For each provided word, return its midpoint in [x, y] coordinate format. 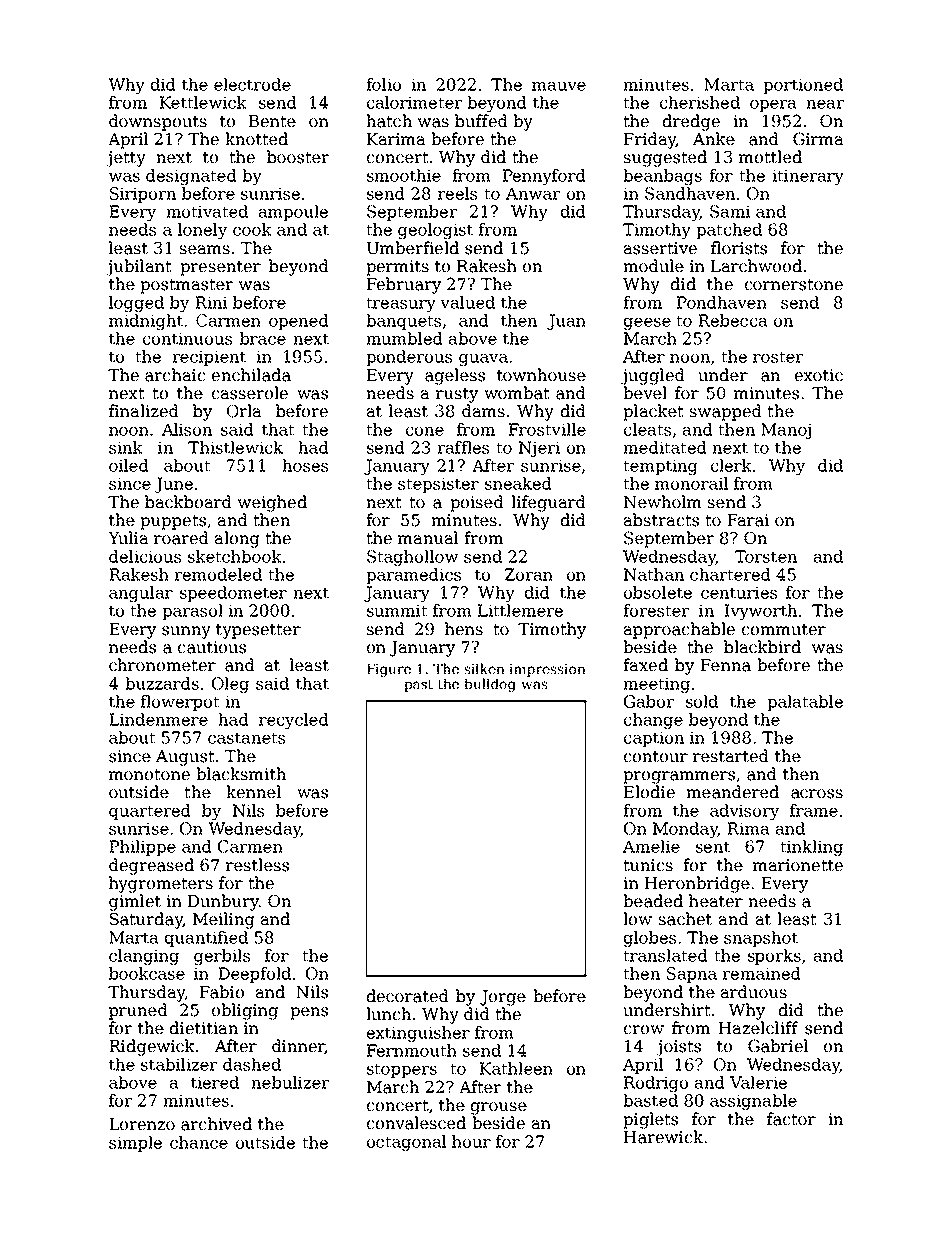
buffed [481, 121]
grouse [499, 1108]
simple [135, 1144]
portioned [803, 86]
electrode [252, 84]
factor [791, 1119]
